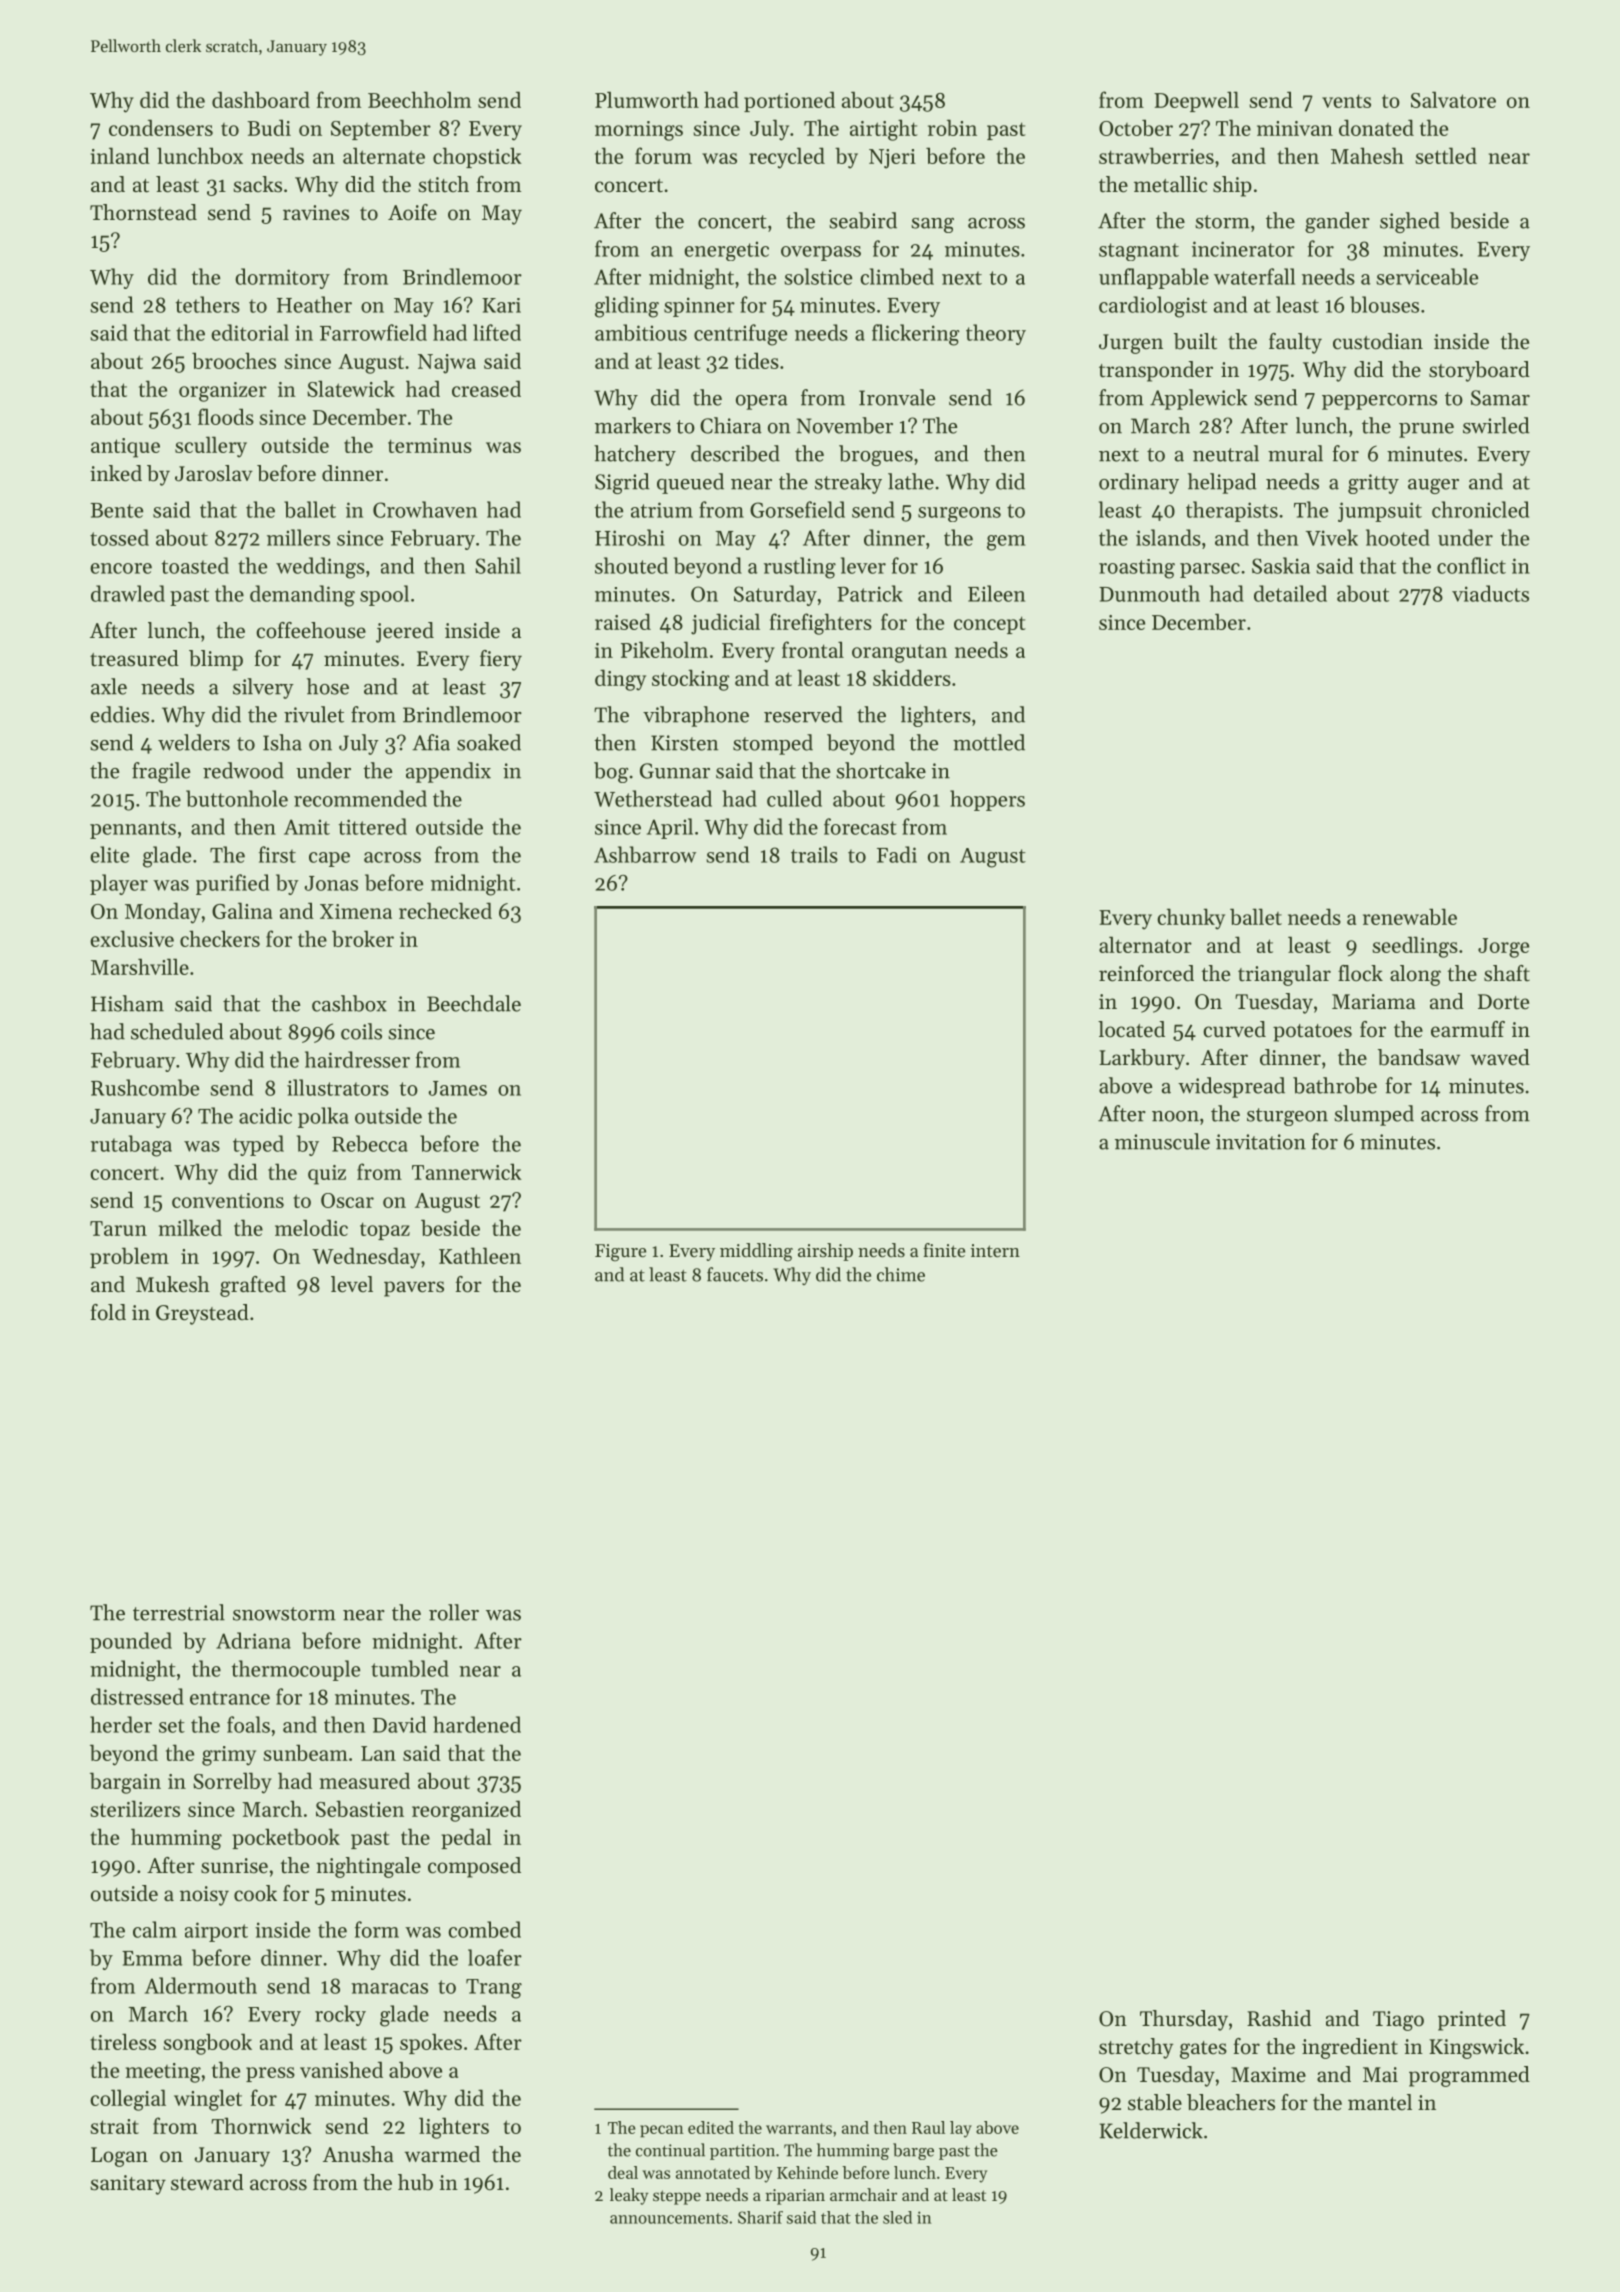 Image resolution: width=1620 pixels, height=2292 pixels. I want to click on chunky, so click(1191, 919).
